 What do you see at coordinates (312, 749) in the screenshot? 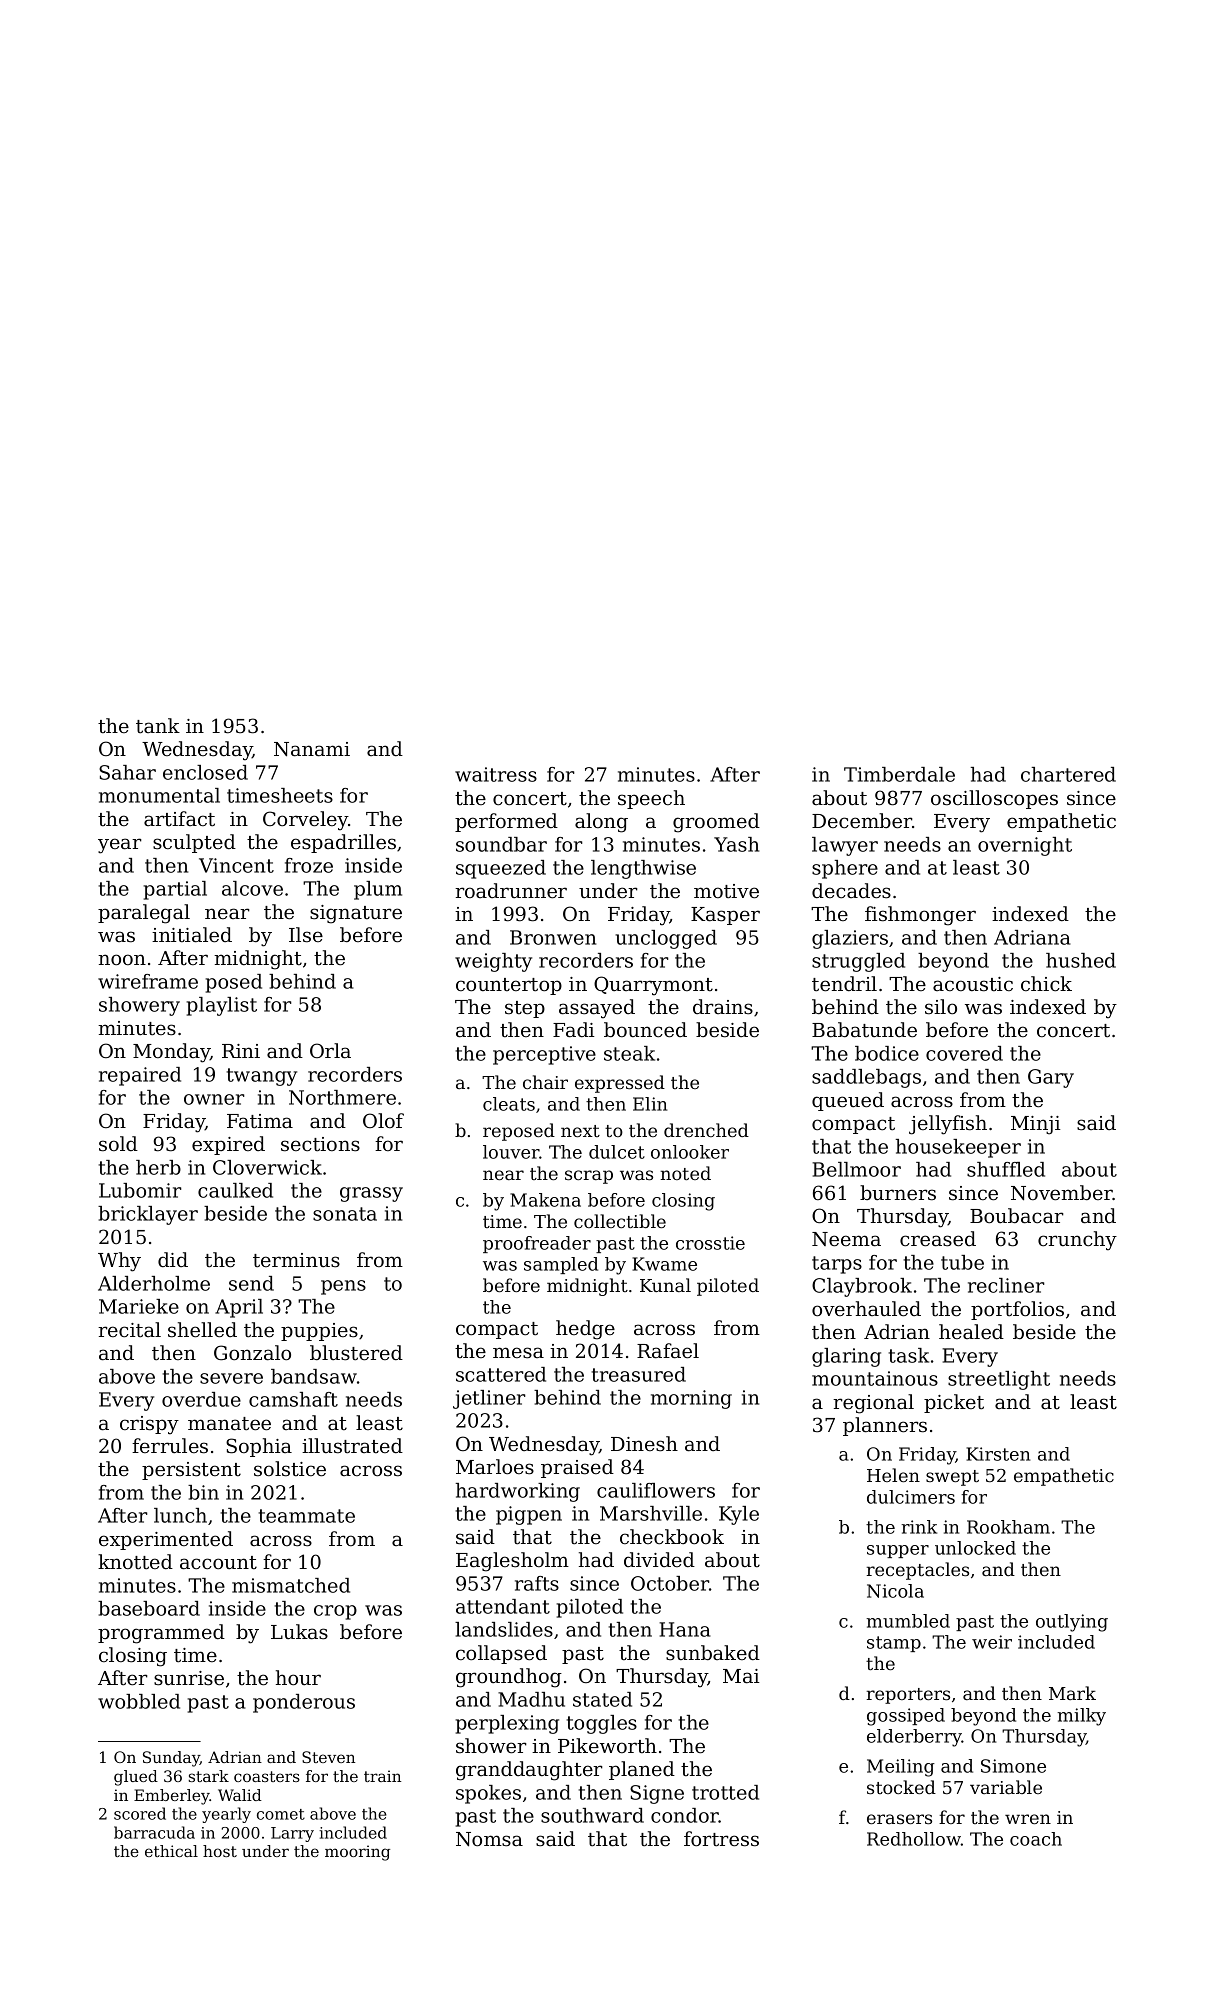
I see `Nanami` at bounding box center [312, 749].
